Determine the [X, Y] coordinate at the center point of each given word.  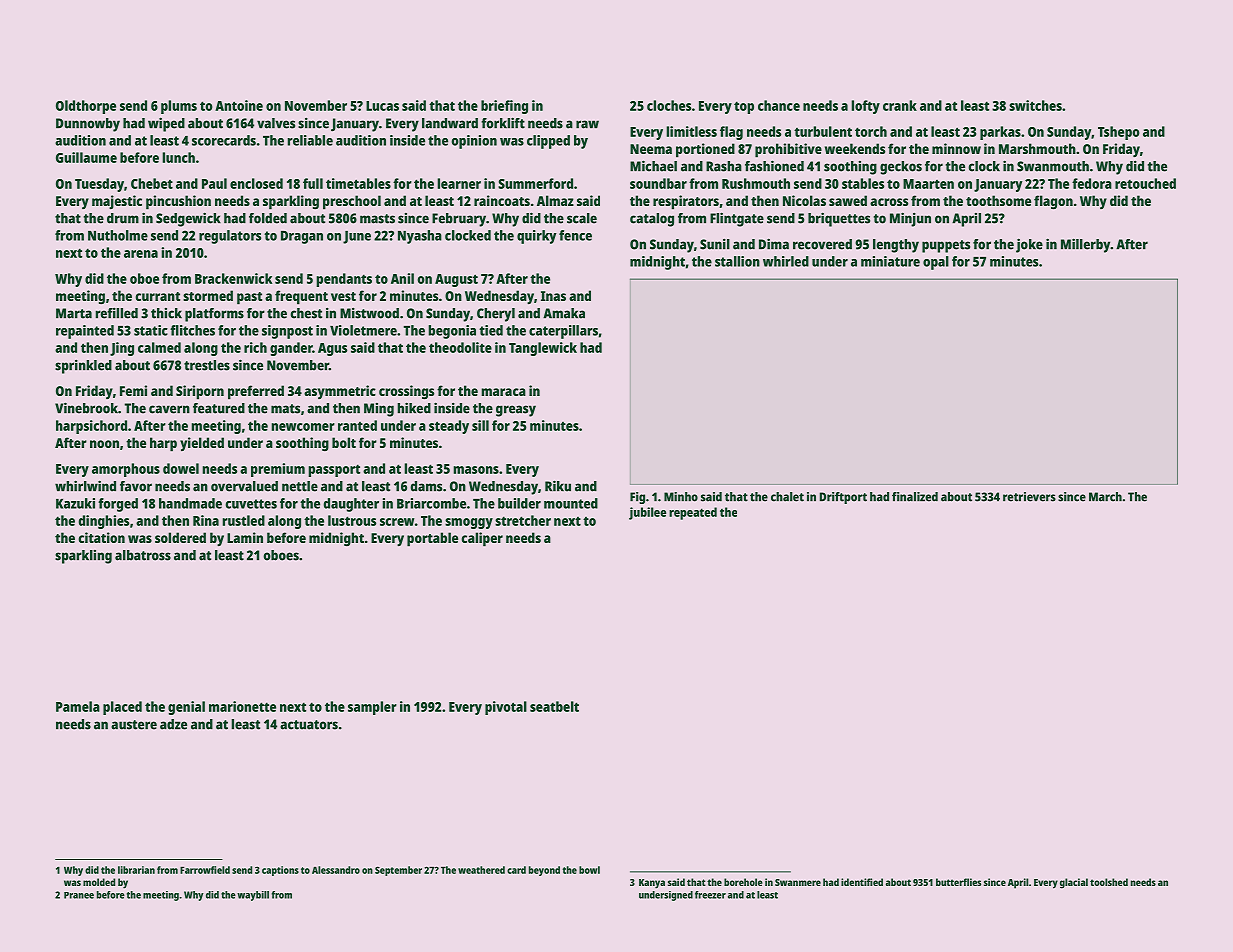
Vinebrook [86, 408]
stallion [737, 261]
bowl [589, 870]
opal [936, 263]
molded [99, 882]
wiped [166, 124]
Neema [651, 149]
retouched [1145, 183]
